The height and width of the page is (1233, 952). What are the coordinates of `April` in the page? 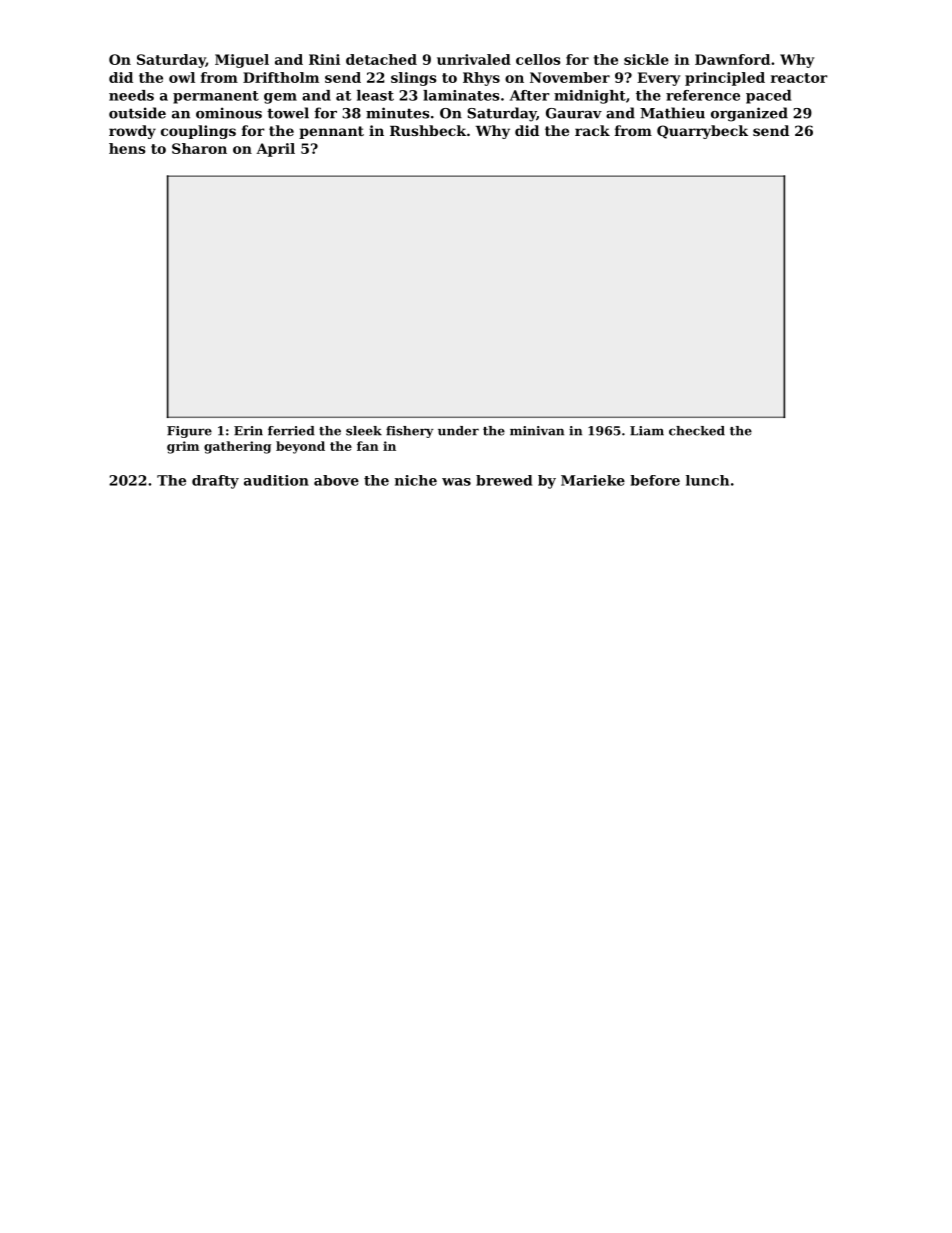 It's located at (275, 150).
